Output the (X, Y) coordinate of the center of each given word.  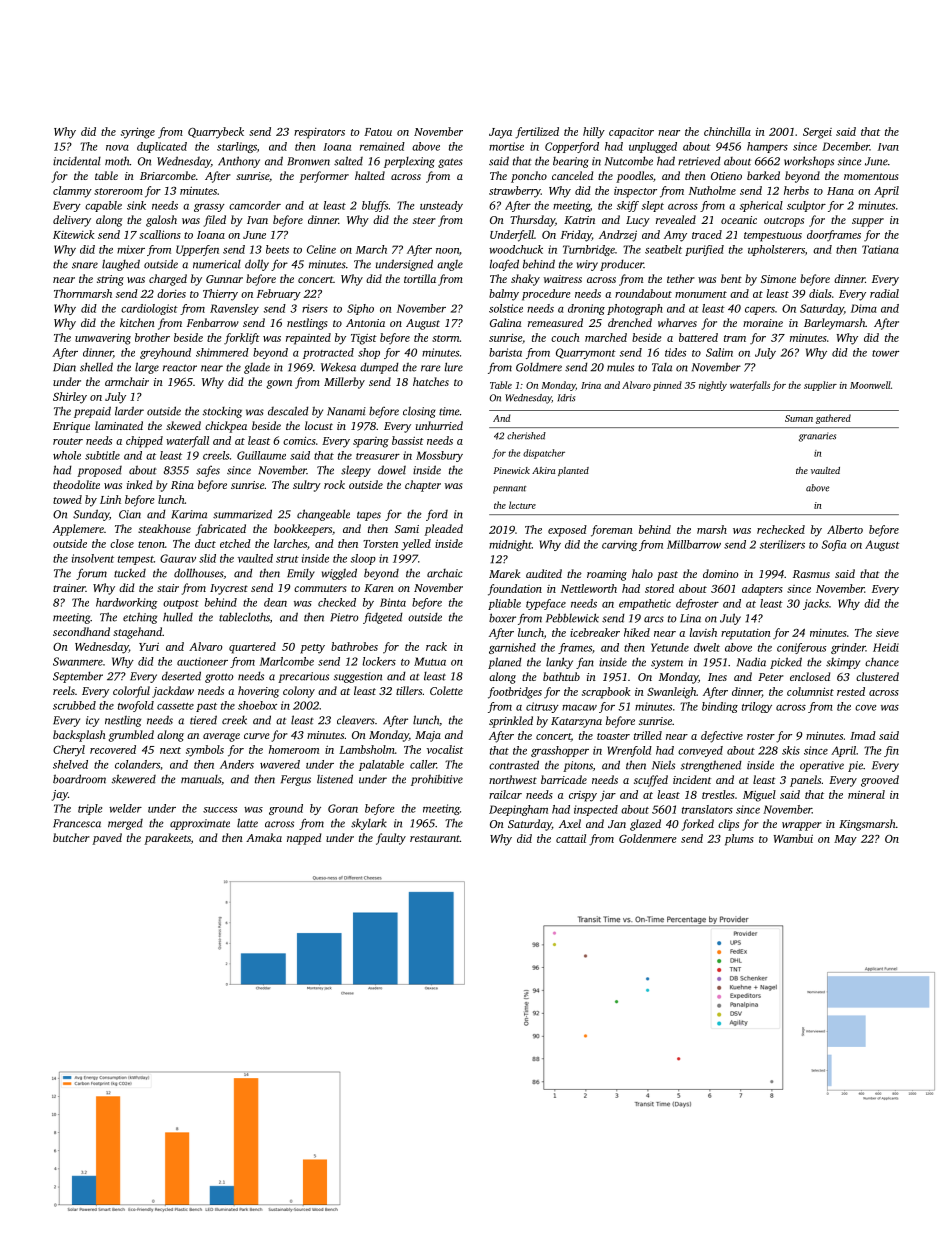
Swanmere (78, 661)
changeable (323, 515)
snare (85, 265)
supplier (820, 386)
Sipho (360, 309)
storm (446, 338)
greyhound (165, 353)
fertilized (537, 133)
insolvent (93, 558)
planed (505, 663)
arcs (654, 619)
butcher (71, 837)
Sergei (817, 133)
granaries (817, 437)
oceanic (739, 220)
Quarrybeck (216, 133)
